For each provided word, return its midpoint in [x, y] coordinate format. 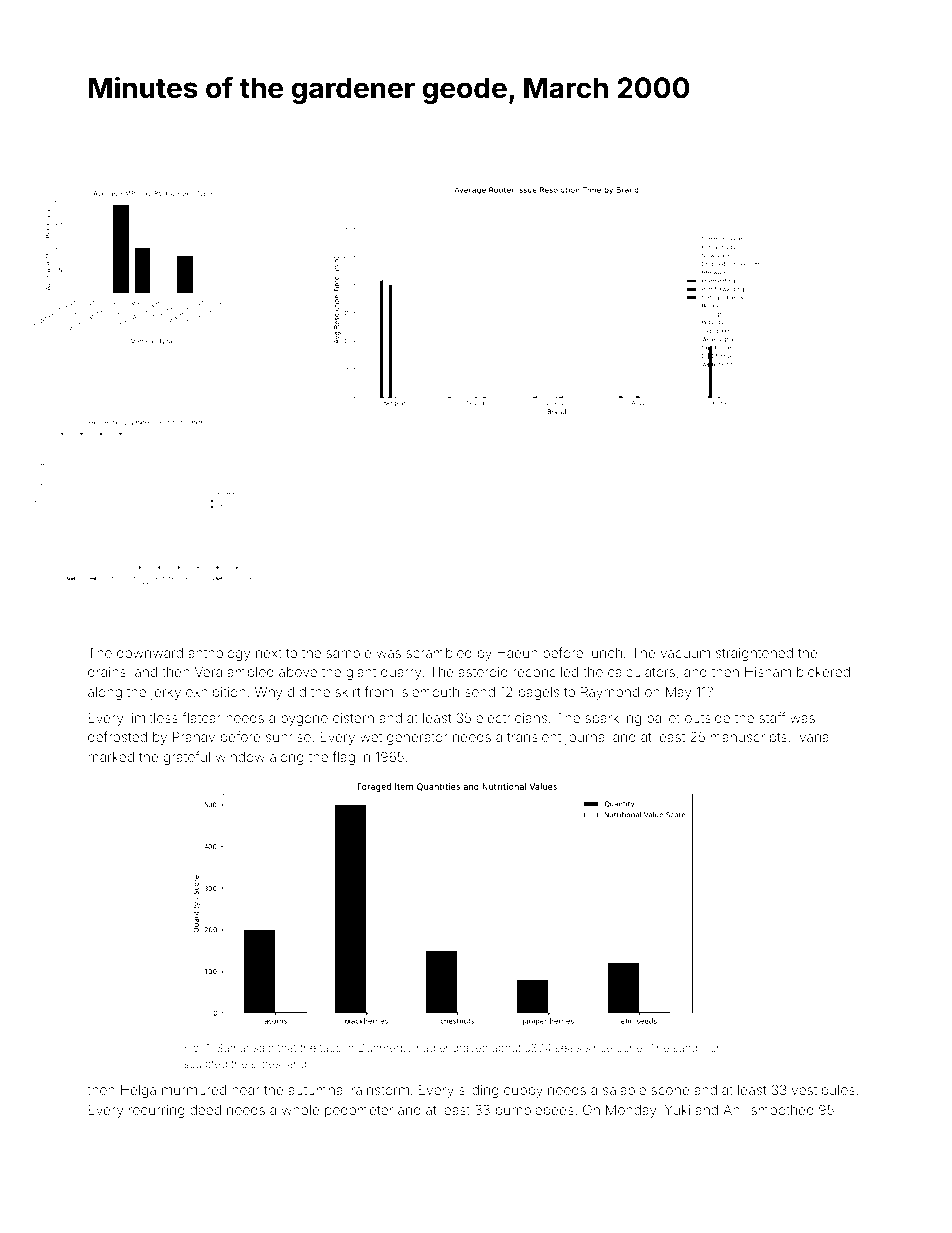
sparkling [613, 719]
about [506, 1048]
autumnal [317, 1090]
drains [107, 672]
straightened [754, 654]
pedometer [359, 1111]
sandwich [697, 1048]
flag [344, 758]
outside [707, 718]
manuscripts [749, 738]
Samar [233, 1047]
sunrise [288, 737]
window [240, 757]
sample [349, 654]
